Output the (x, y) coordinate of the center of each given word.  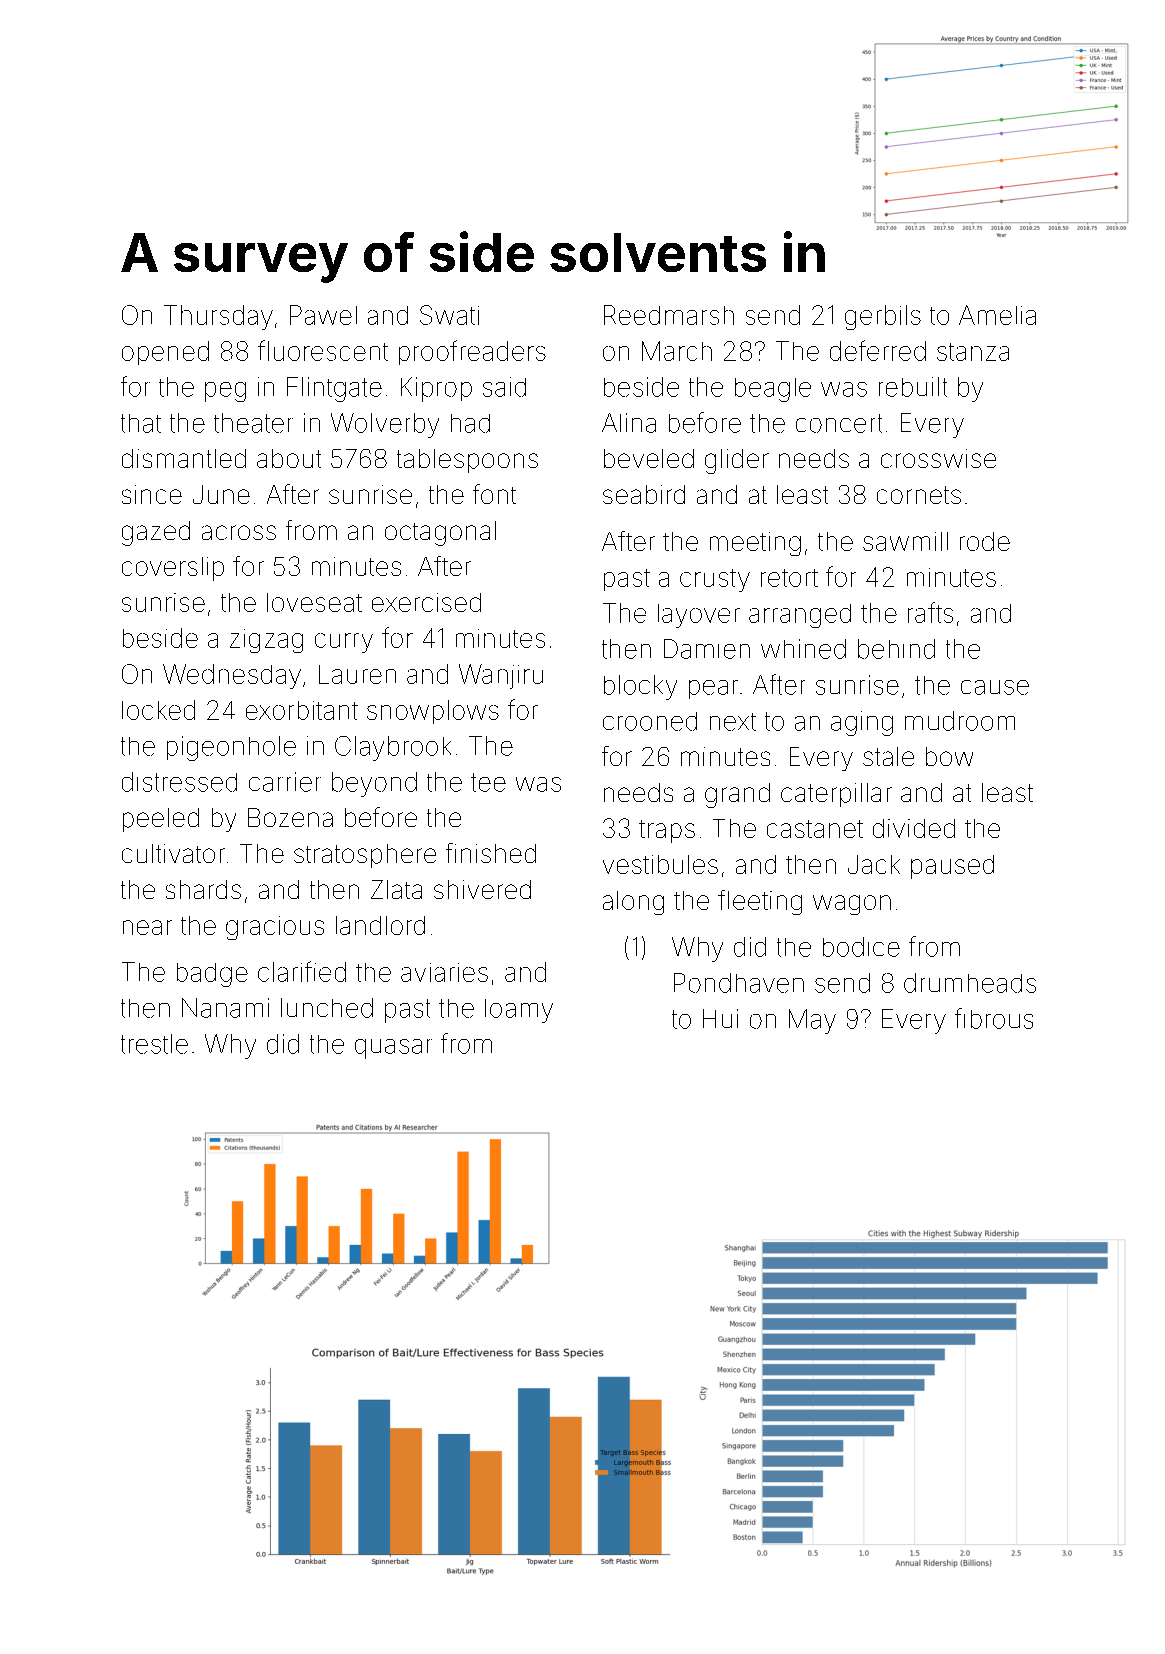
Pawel (323, 315)
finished (491, 853)
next (733, 722)
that (141, 423)
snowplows (433, 712)
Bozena (290, 817)
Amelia (997, 315)
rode (985, 541)
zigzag (266, 641)
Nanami (225, 1008)
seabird (644, 494)
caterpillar (836, 795)
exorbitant (302, 710)
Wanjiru (501, 676)
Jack (874, 864)
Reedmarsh (669, 315)
